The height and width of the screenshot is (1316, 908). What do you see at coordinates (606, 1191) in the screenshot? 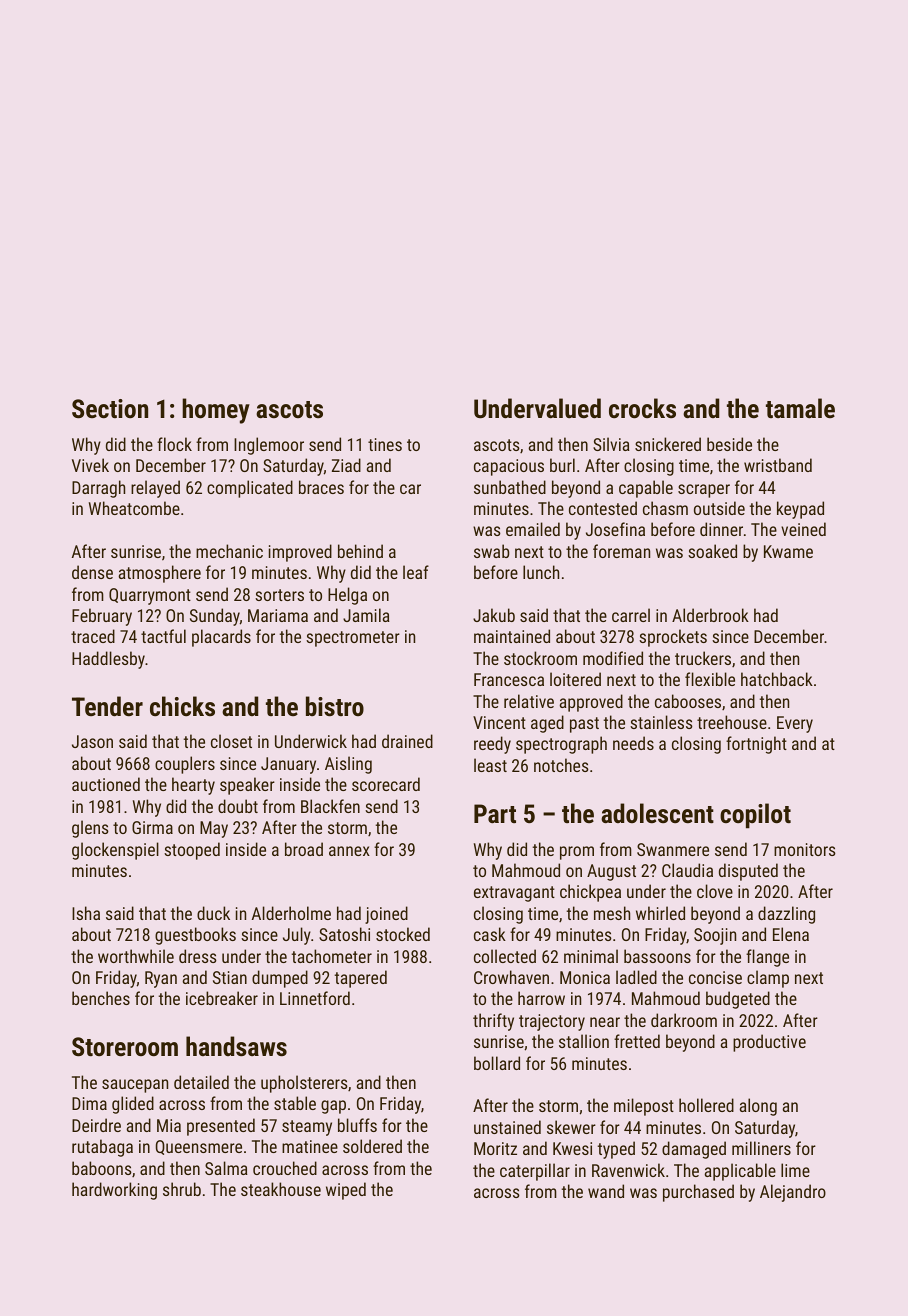
I see `wand` at bounding box center [606, 1191].
